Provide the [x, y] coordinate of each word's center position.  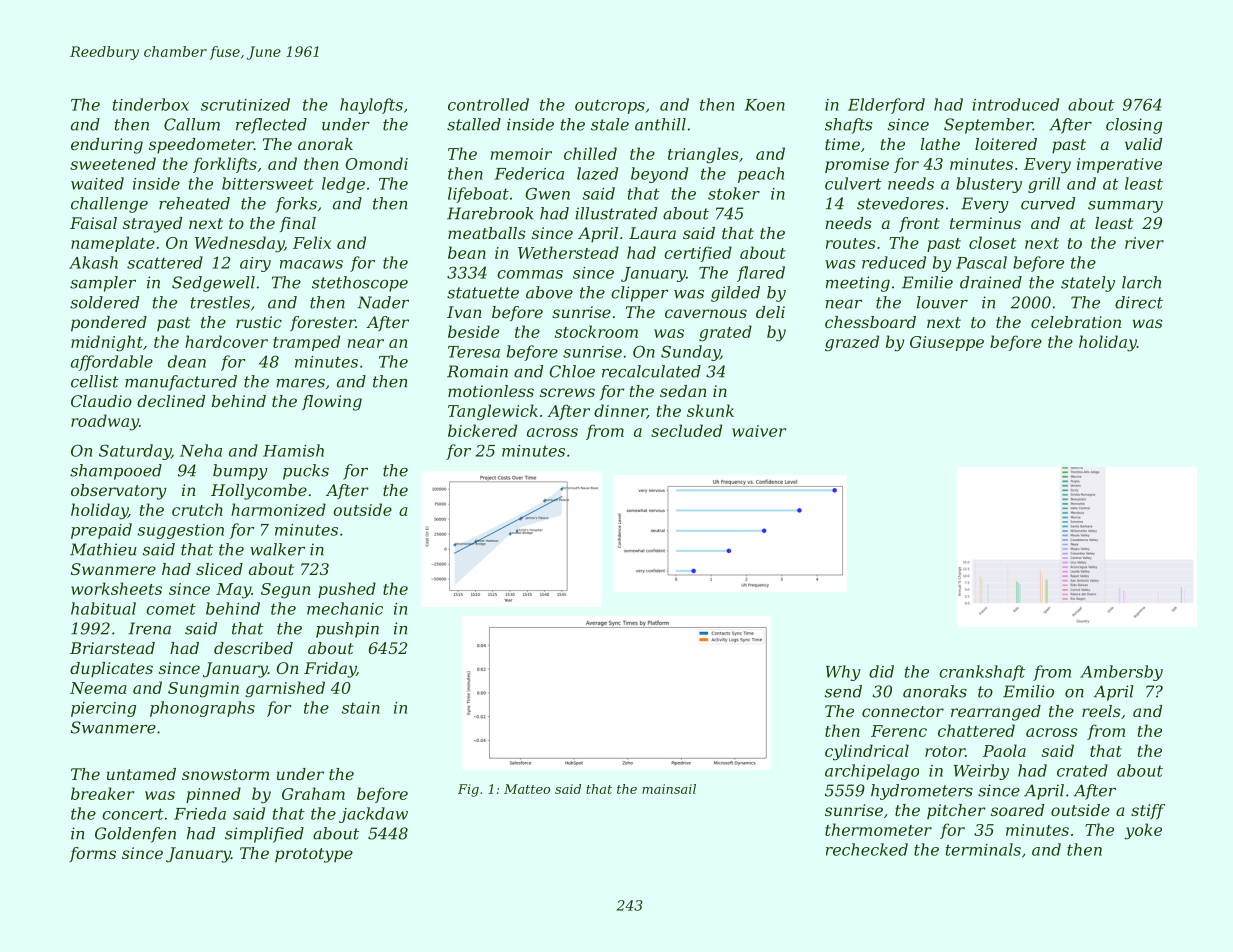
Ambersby [1121, 673]
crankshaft [982, 673]
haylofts [371, 106]
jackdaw [373, 815]
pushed [347, 590]
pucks [306, 472]
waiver [759, 431]
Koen [765, 105]
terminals [983, 849]
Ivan [464, 312]
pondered [109, 324]
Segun [285, 591]
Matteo [527, 789]
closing [1134, 126]
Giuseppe [947, 343]
